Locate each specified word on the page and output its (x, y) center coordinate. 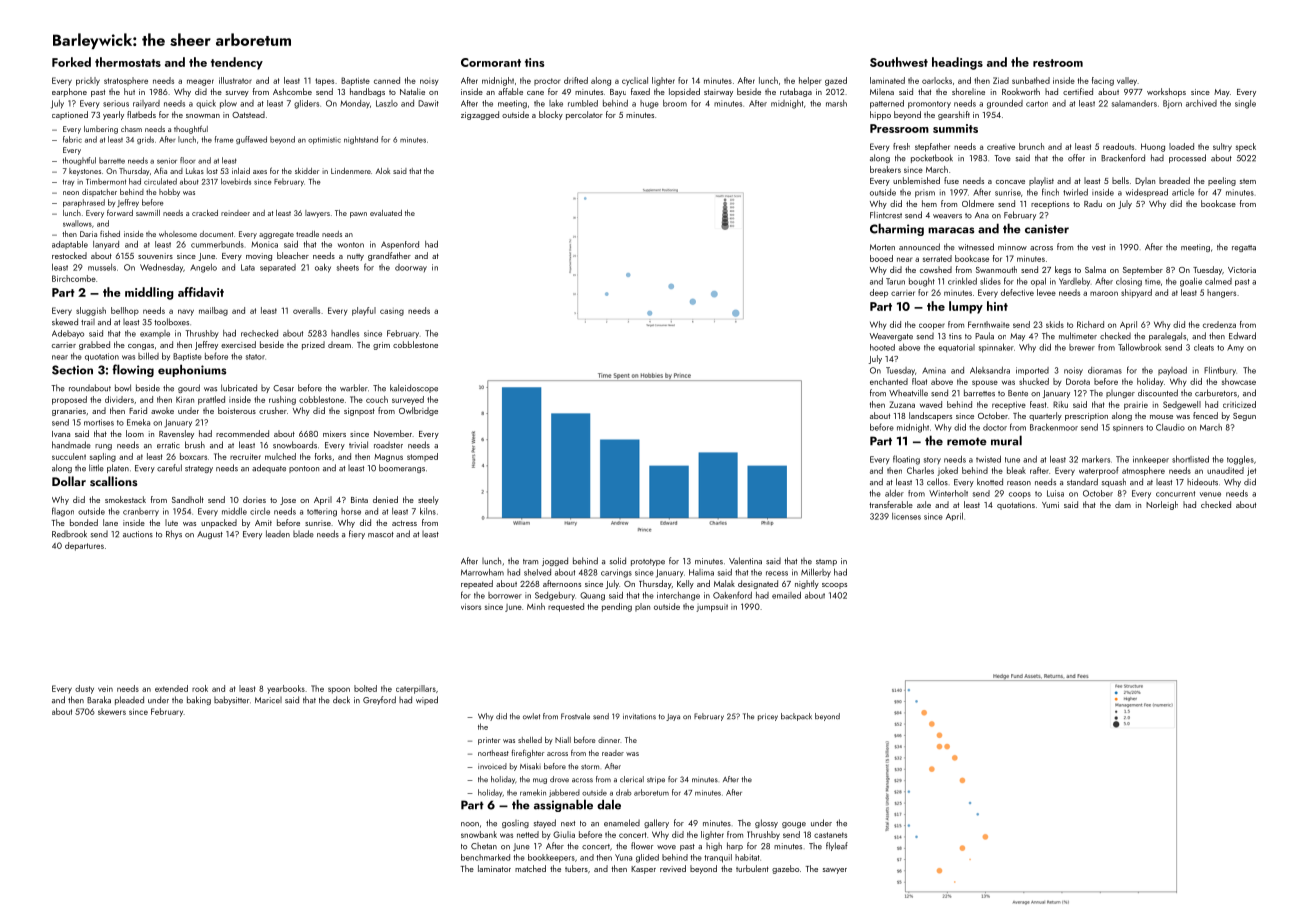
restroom (1058, 63)
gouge (794, 825)
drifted (576, 80)
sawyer (835, 871)
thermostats (128, 62)
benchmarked (485, 857)
